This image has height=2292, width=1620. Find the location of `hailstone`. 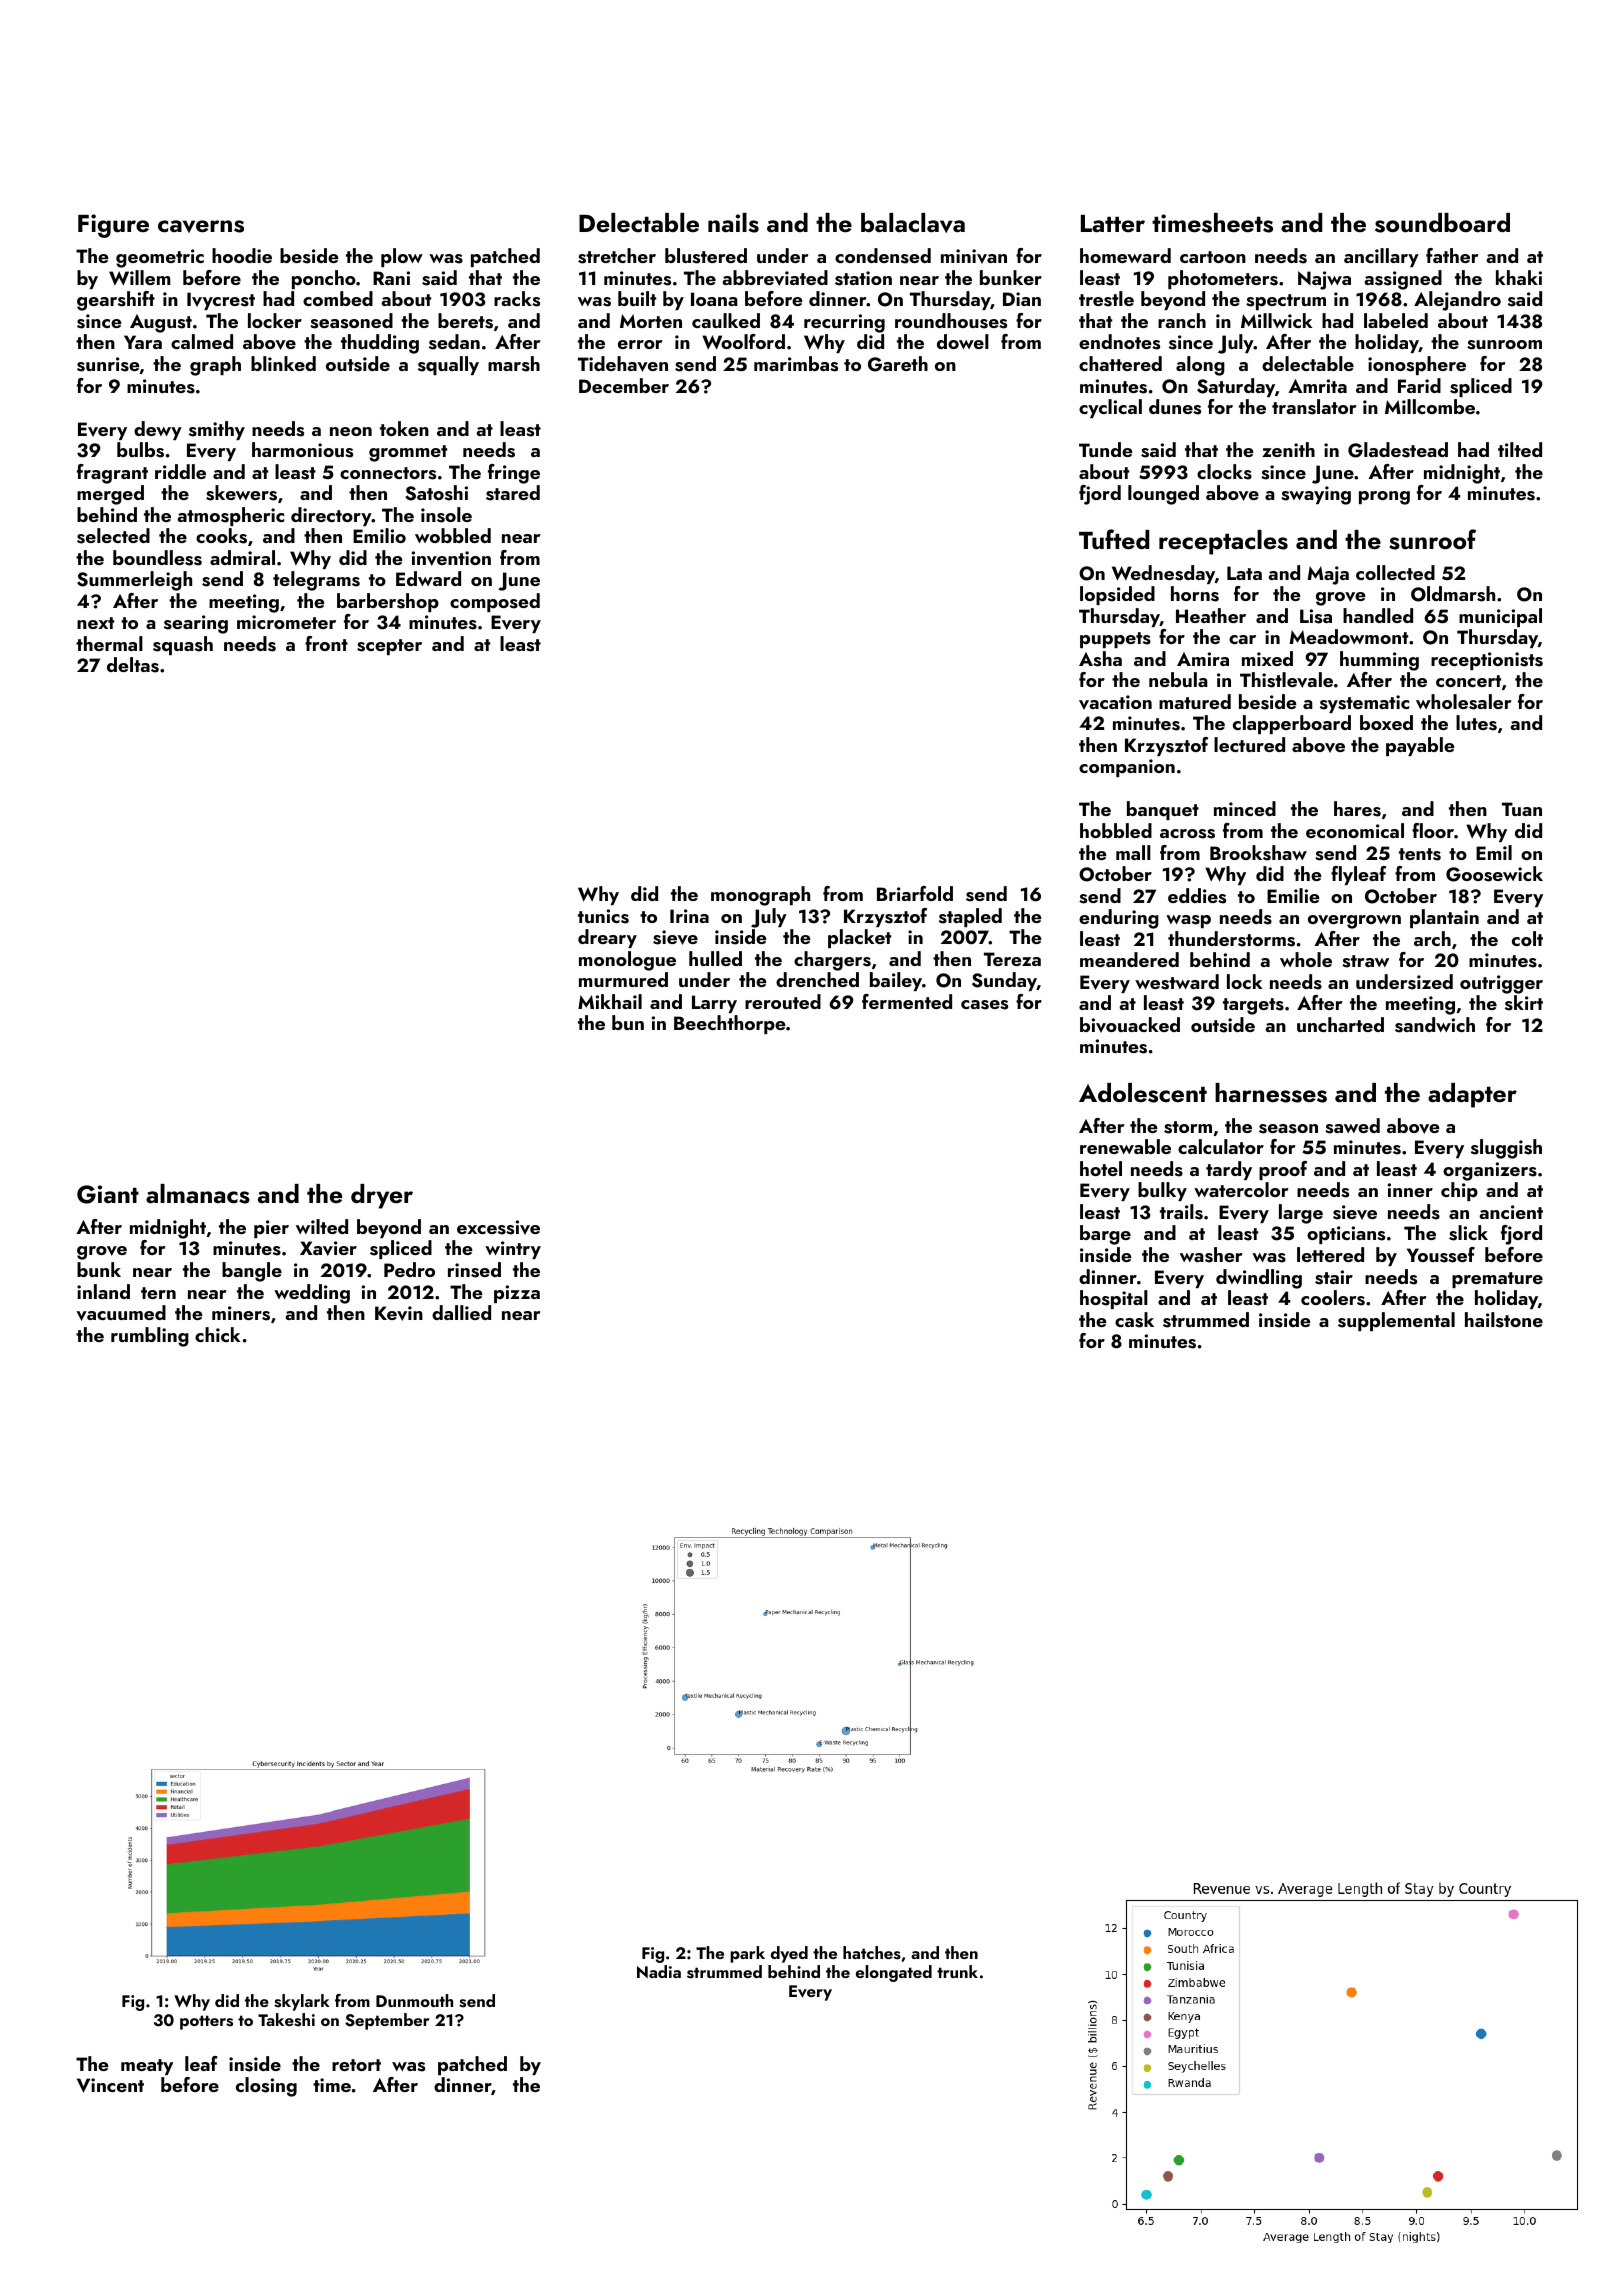

hailstone is located at coordinates (1504, 1320).
